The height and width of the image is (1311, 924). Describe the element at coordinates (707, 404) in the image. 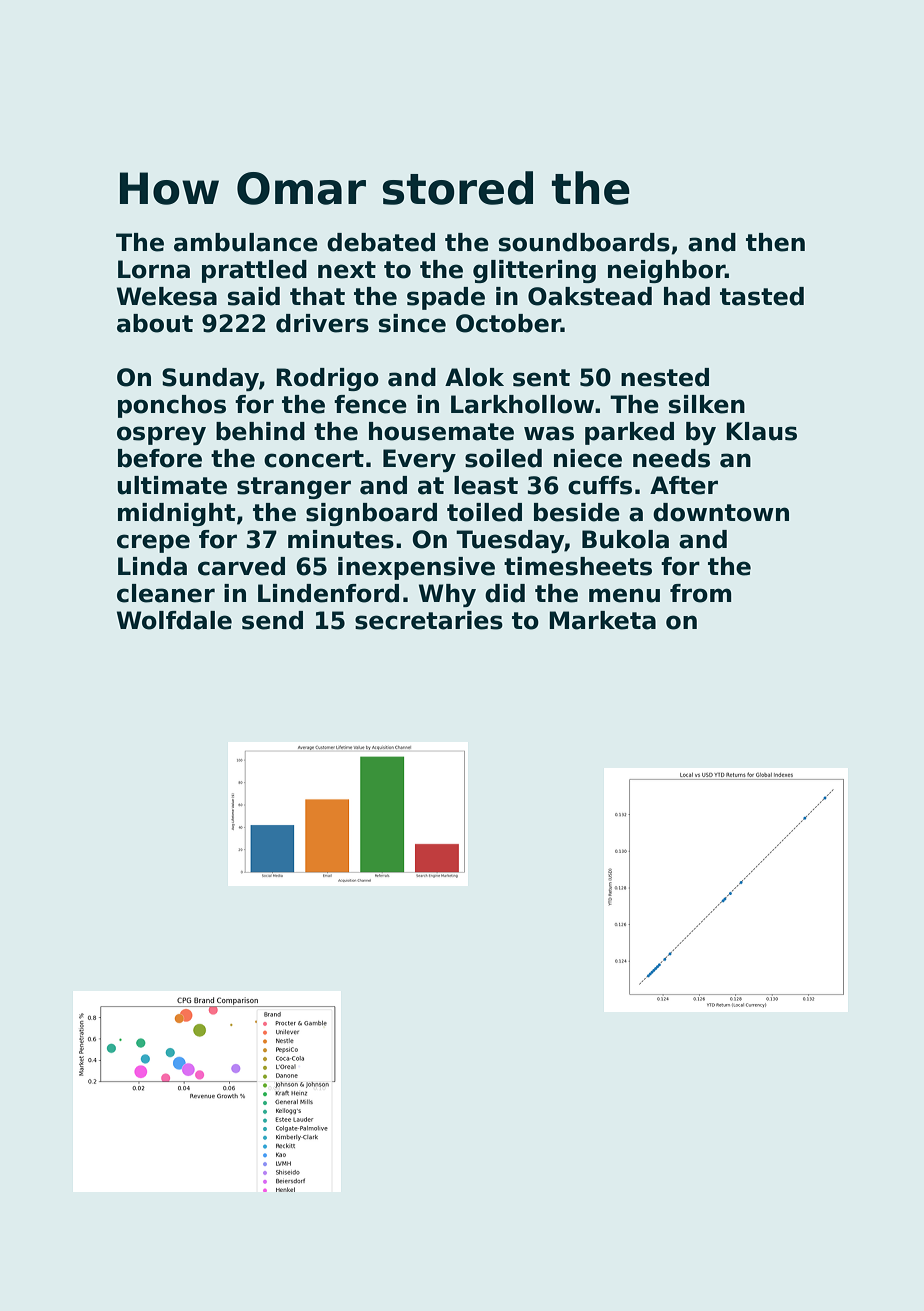

I see `silken` at that location.
